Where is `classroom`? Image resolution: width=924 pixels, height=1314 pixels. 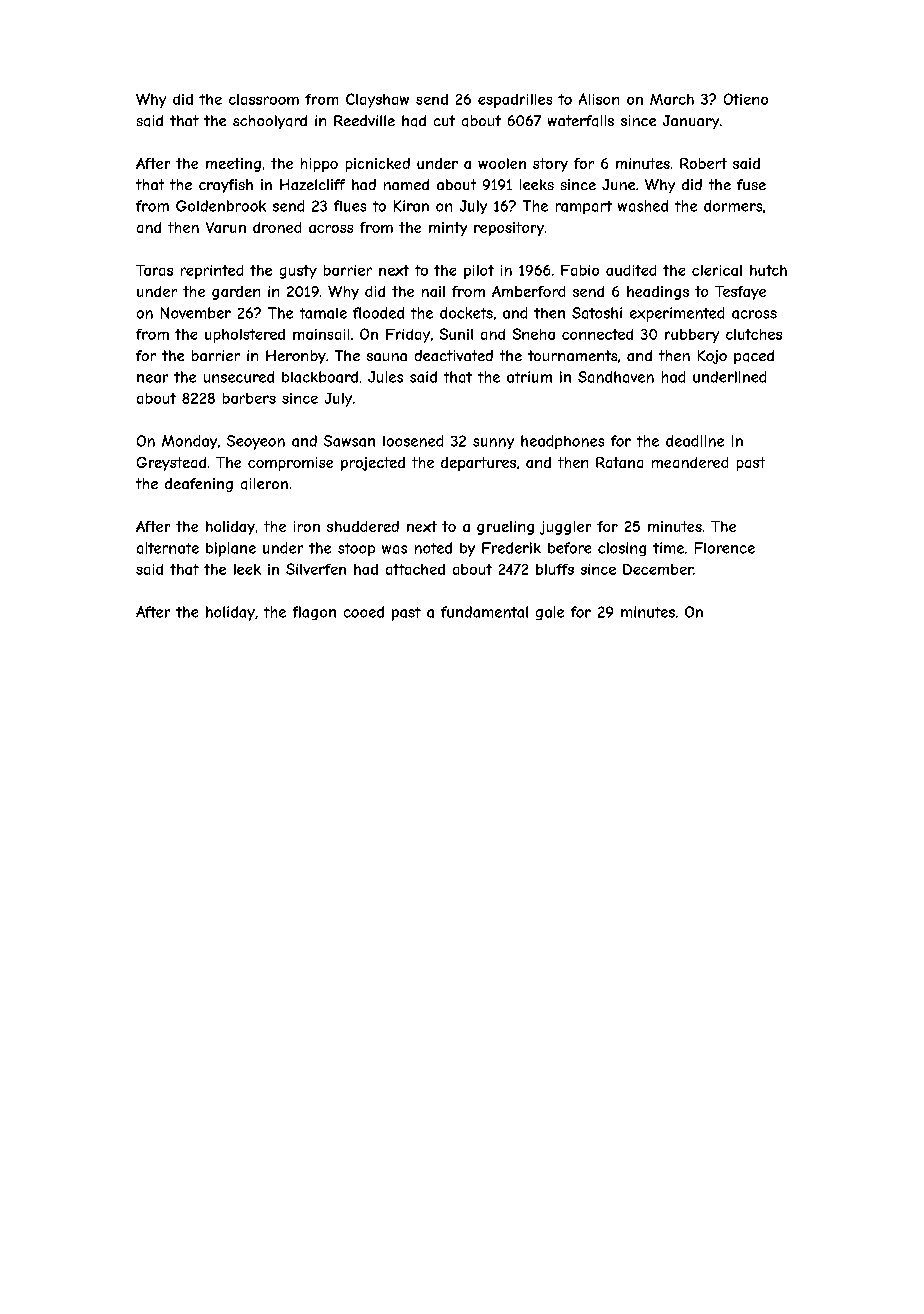
classroom is located at coordinates (264, 99).
